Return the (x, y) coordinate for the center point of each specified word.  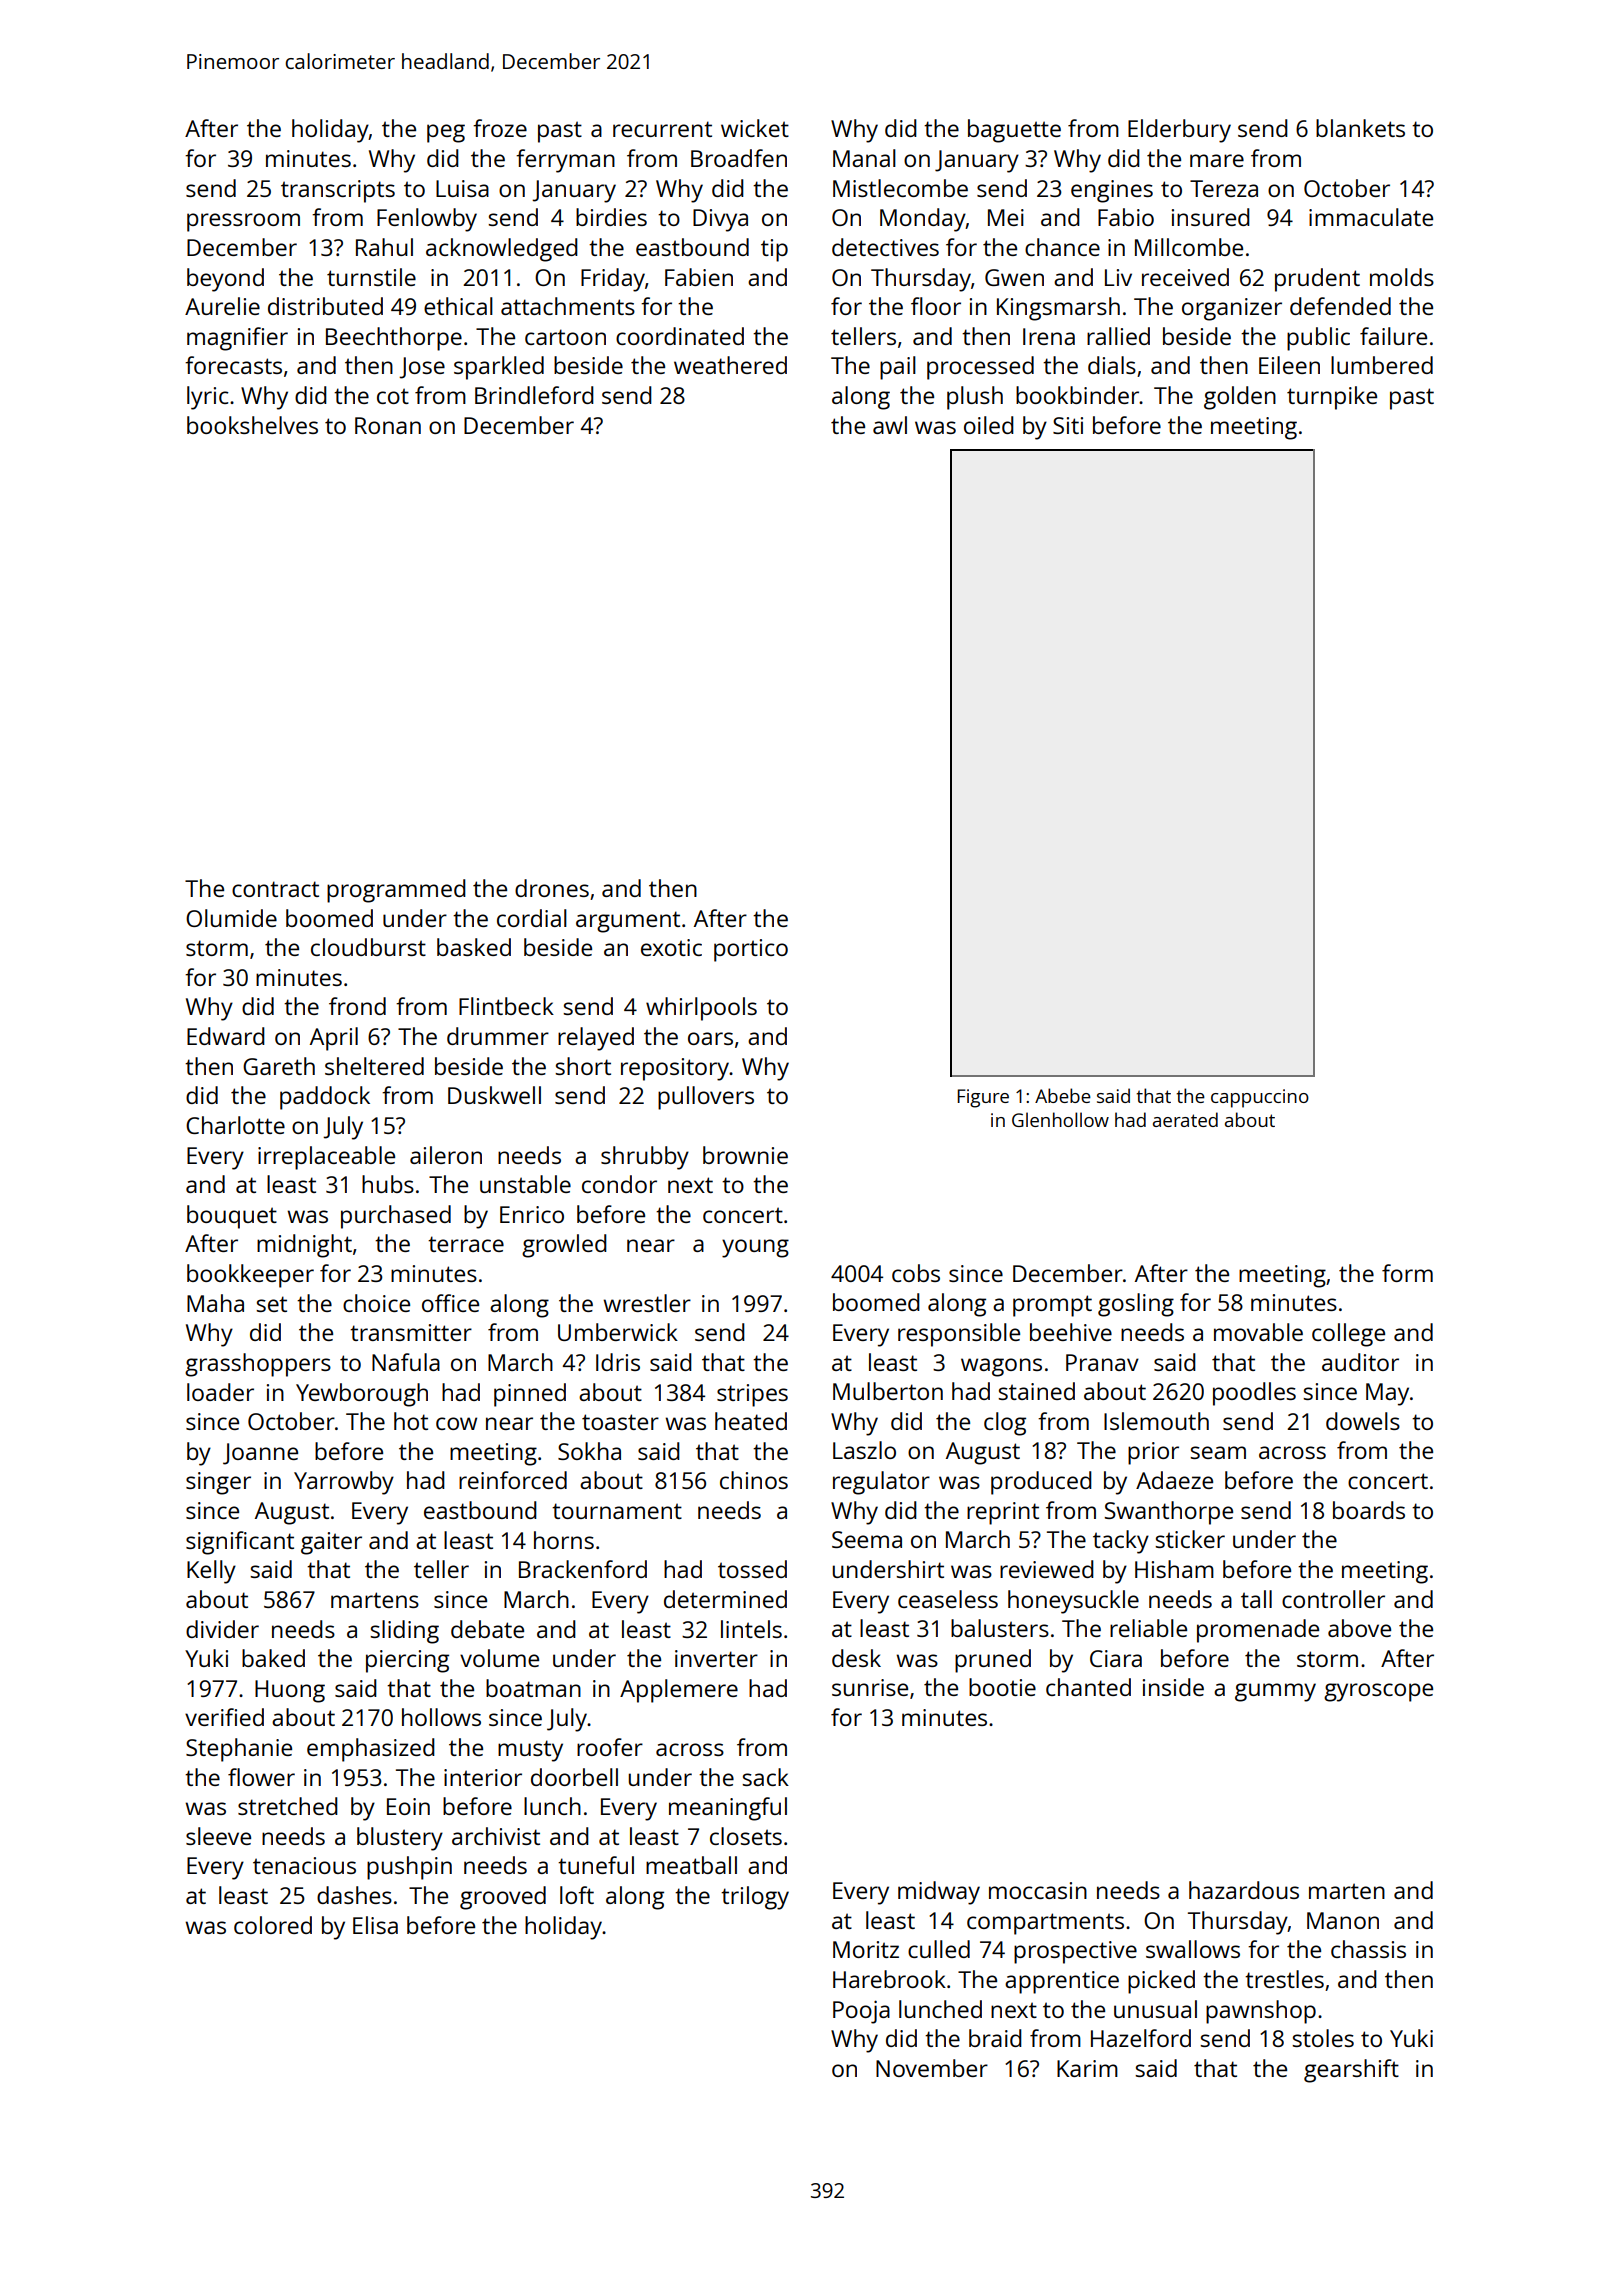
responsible (959, 1335)
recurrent (662, 129)
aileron (446, 1155)
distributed (325, 306)
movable (1258, 1332)
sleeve (218, 1836)
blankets (1360, 128)
